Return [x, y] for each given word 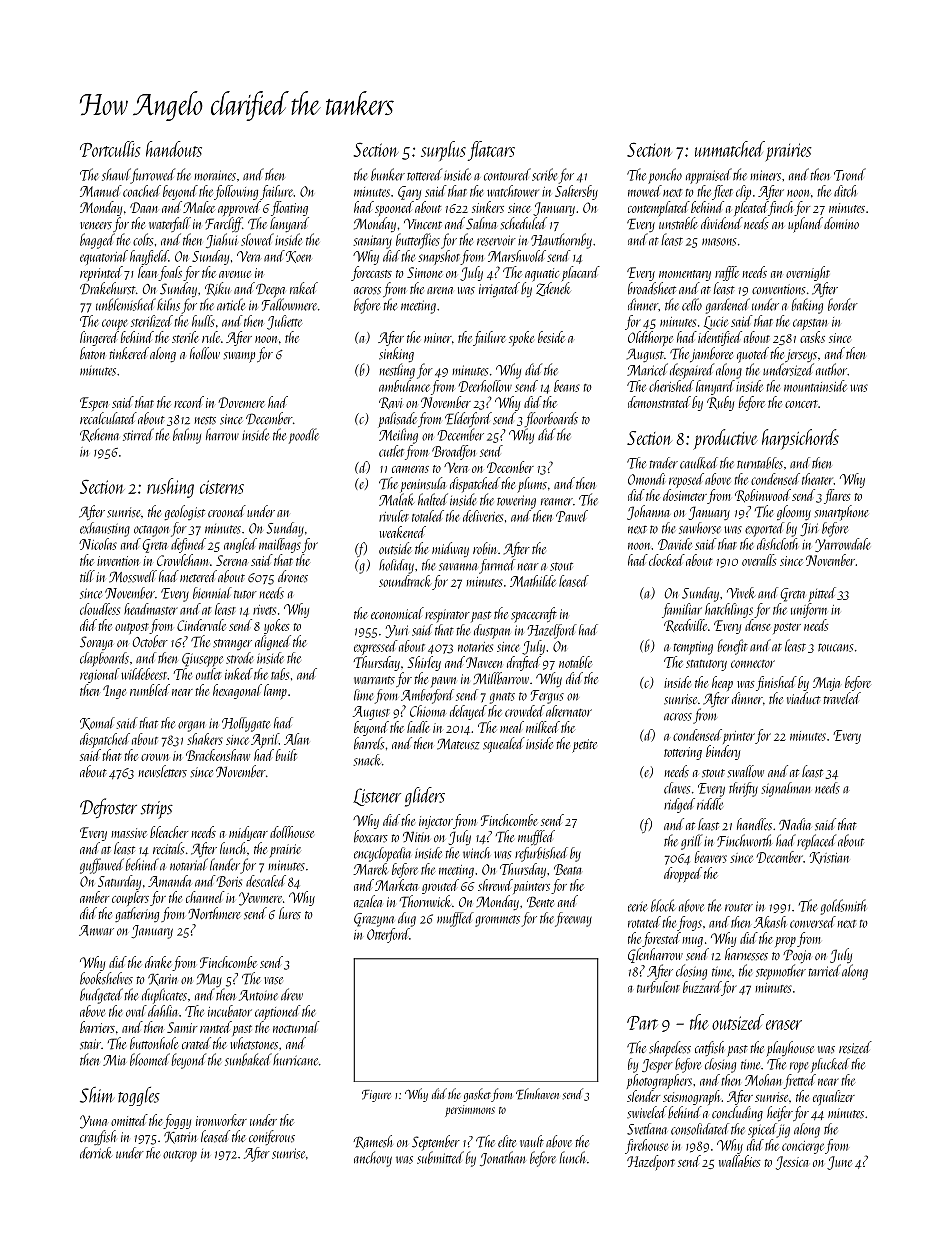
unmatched [730, 149]
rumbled [150, 690]
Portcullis [110, 149]
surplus [443, 151]
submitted [440, 1157]
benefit [733, 647]
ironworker [221, 1120]
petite [584, 746]
